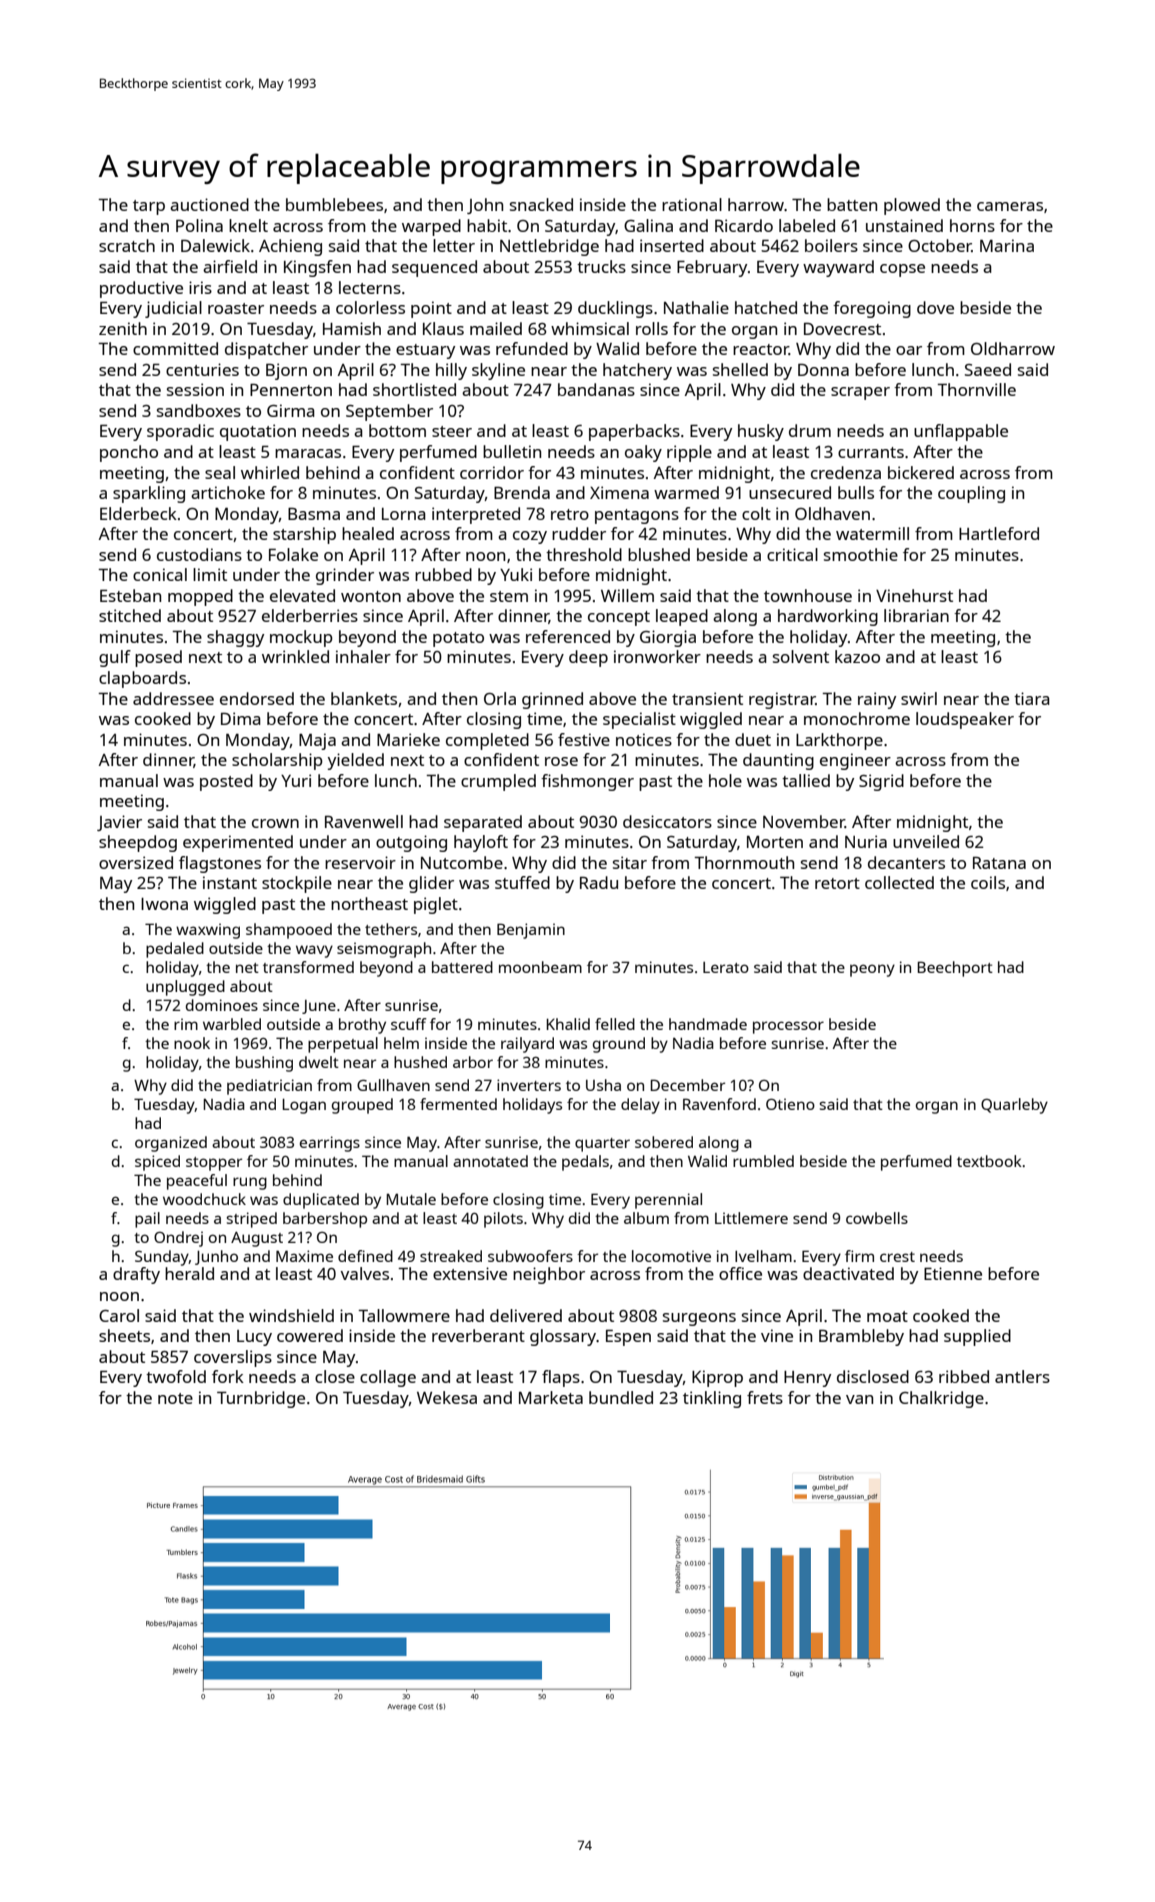 This image has height=1902, width=1155. I want to click on cameras, so click(1010, 206).
